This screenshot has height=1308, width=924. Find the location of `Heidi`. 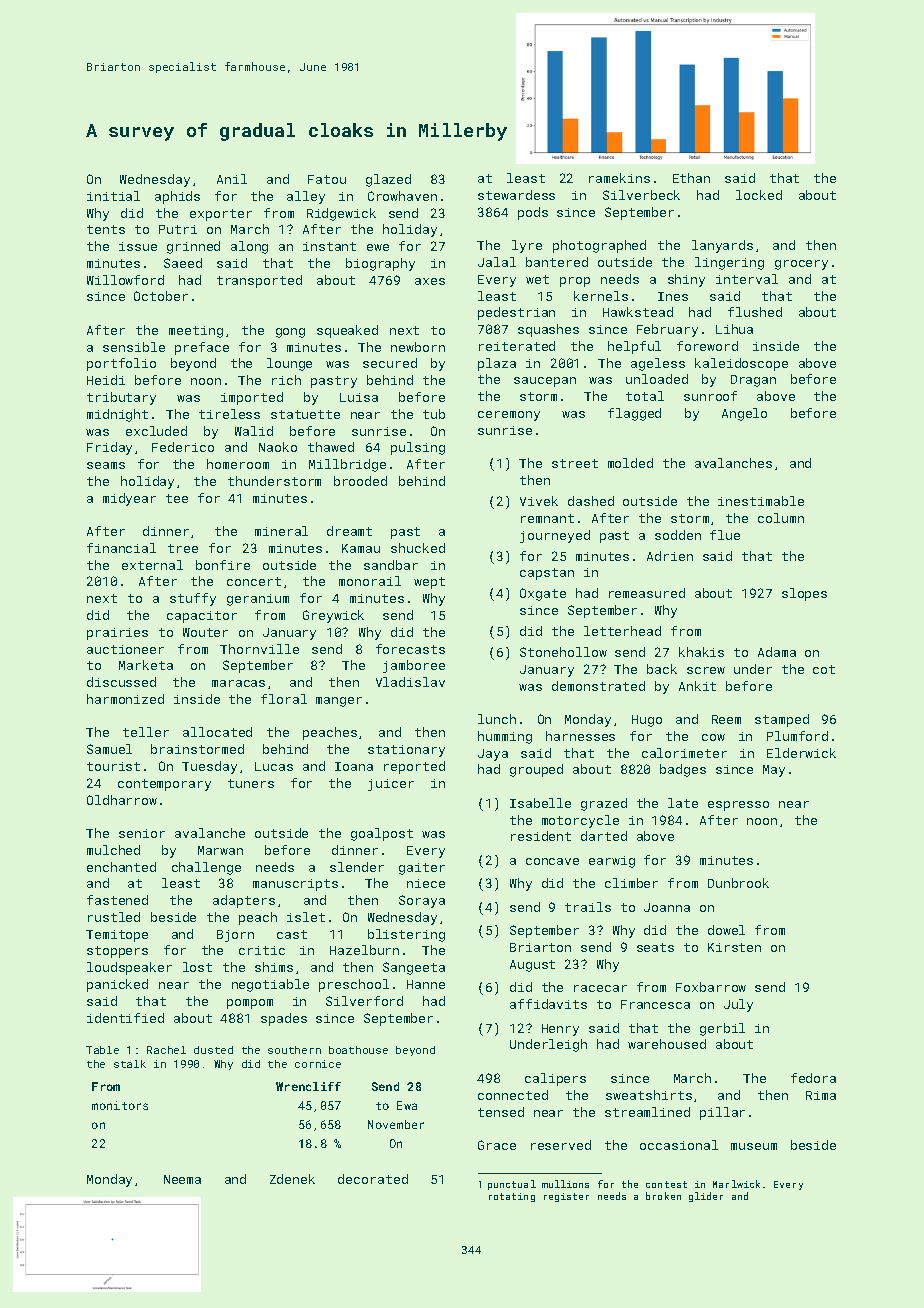

Heidi is located at coordinates (106, 380).
